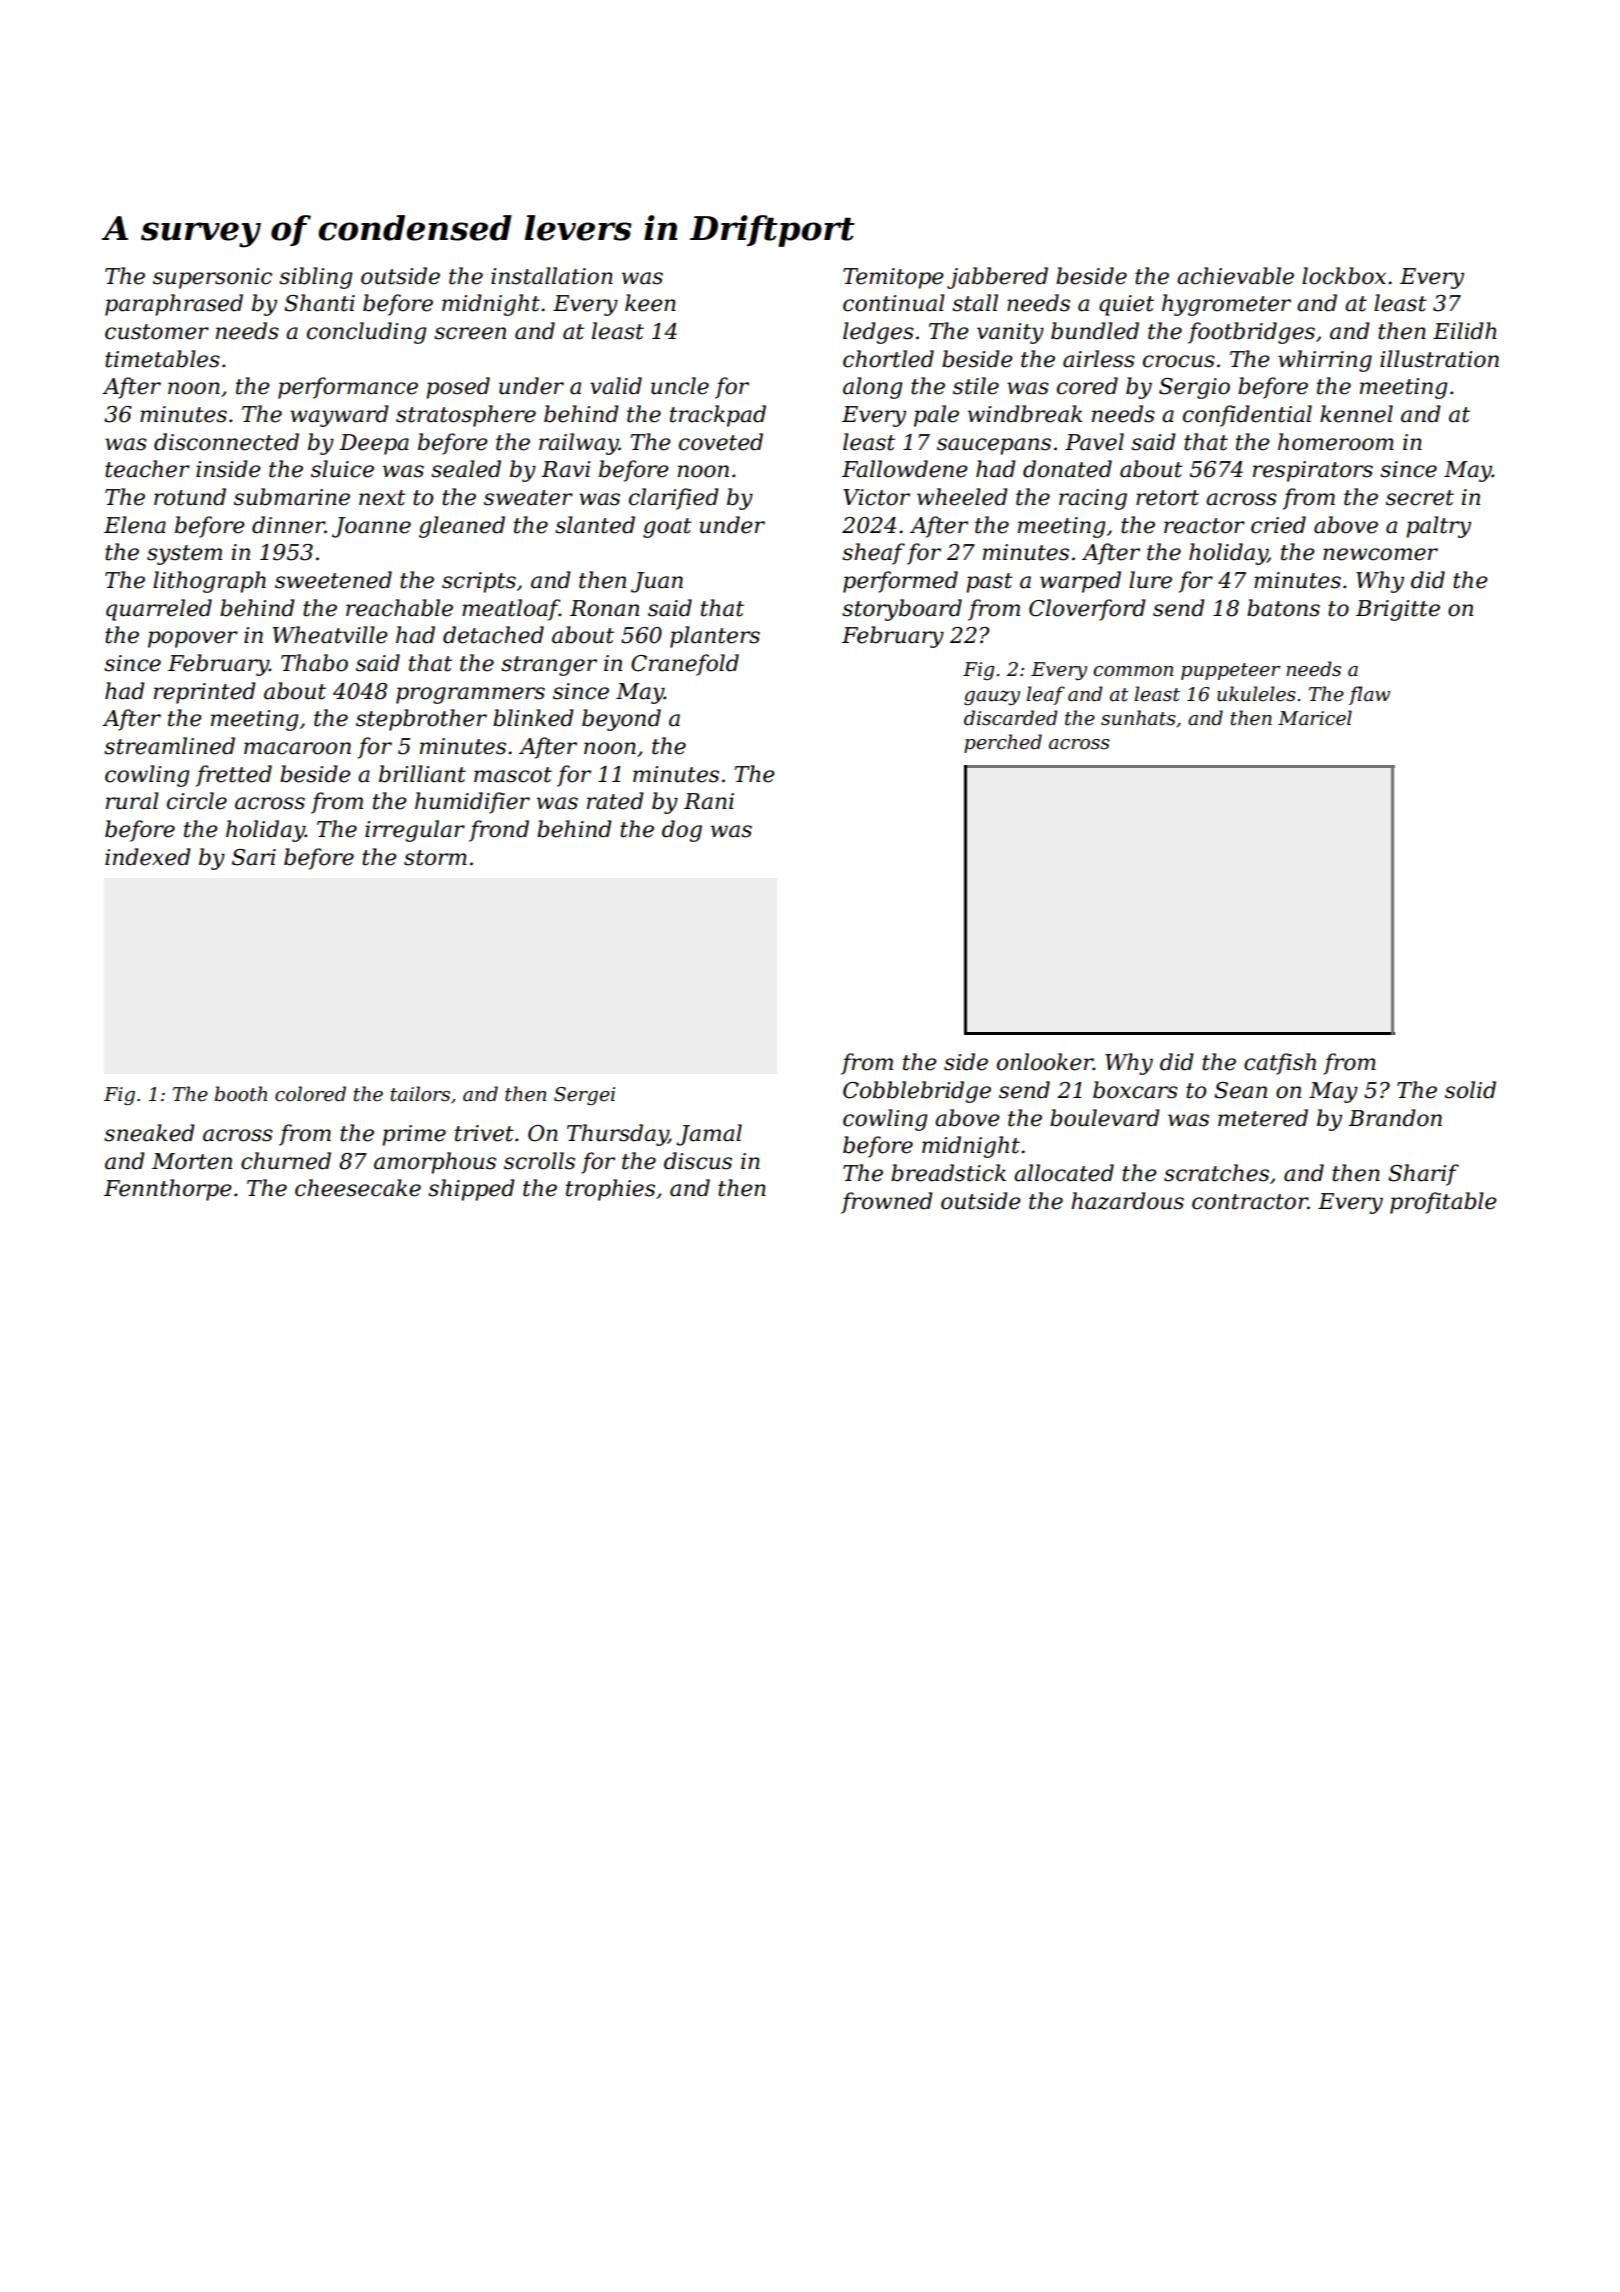  What do you see at coordinates (226, 442) in the document?
I see `disconnected` at bounding box center [226, 442].
